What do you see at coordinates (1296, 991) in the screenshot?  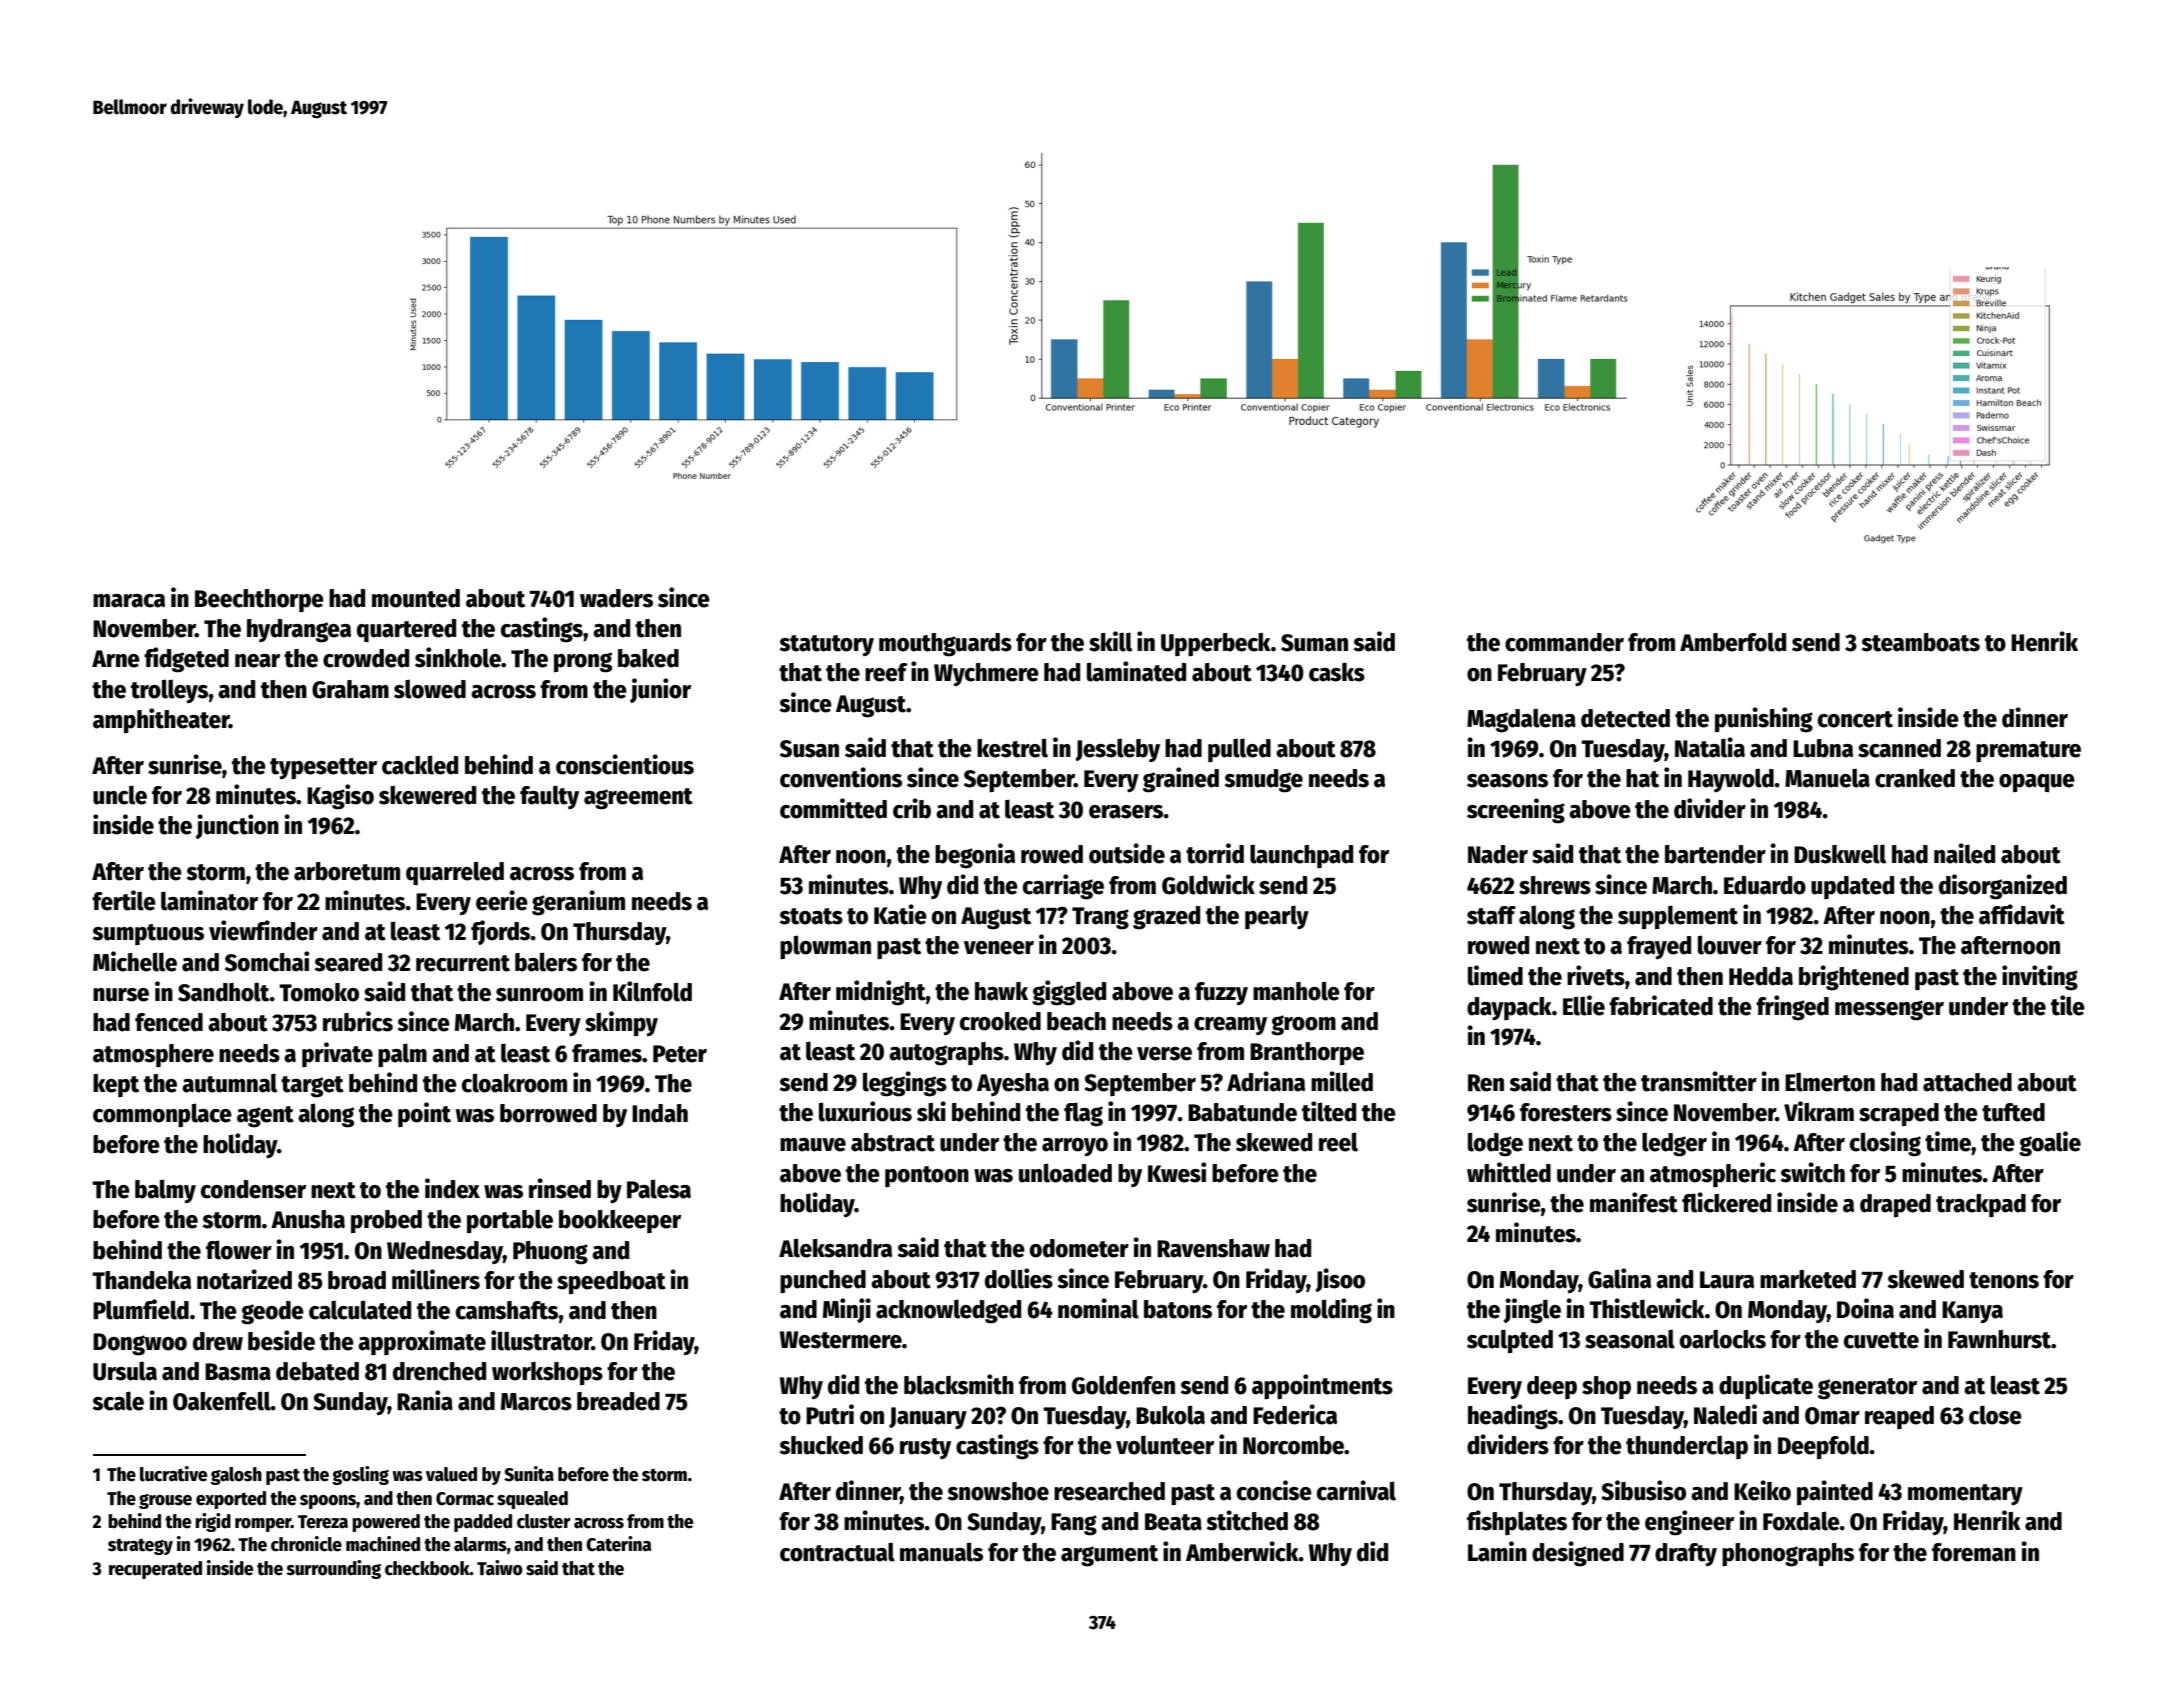 I see `manhole` at bounding box center [1296, 991].
